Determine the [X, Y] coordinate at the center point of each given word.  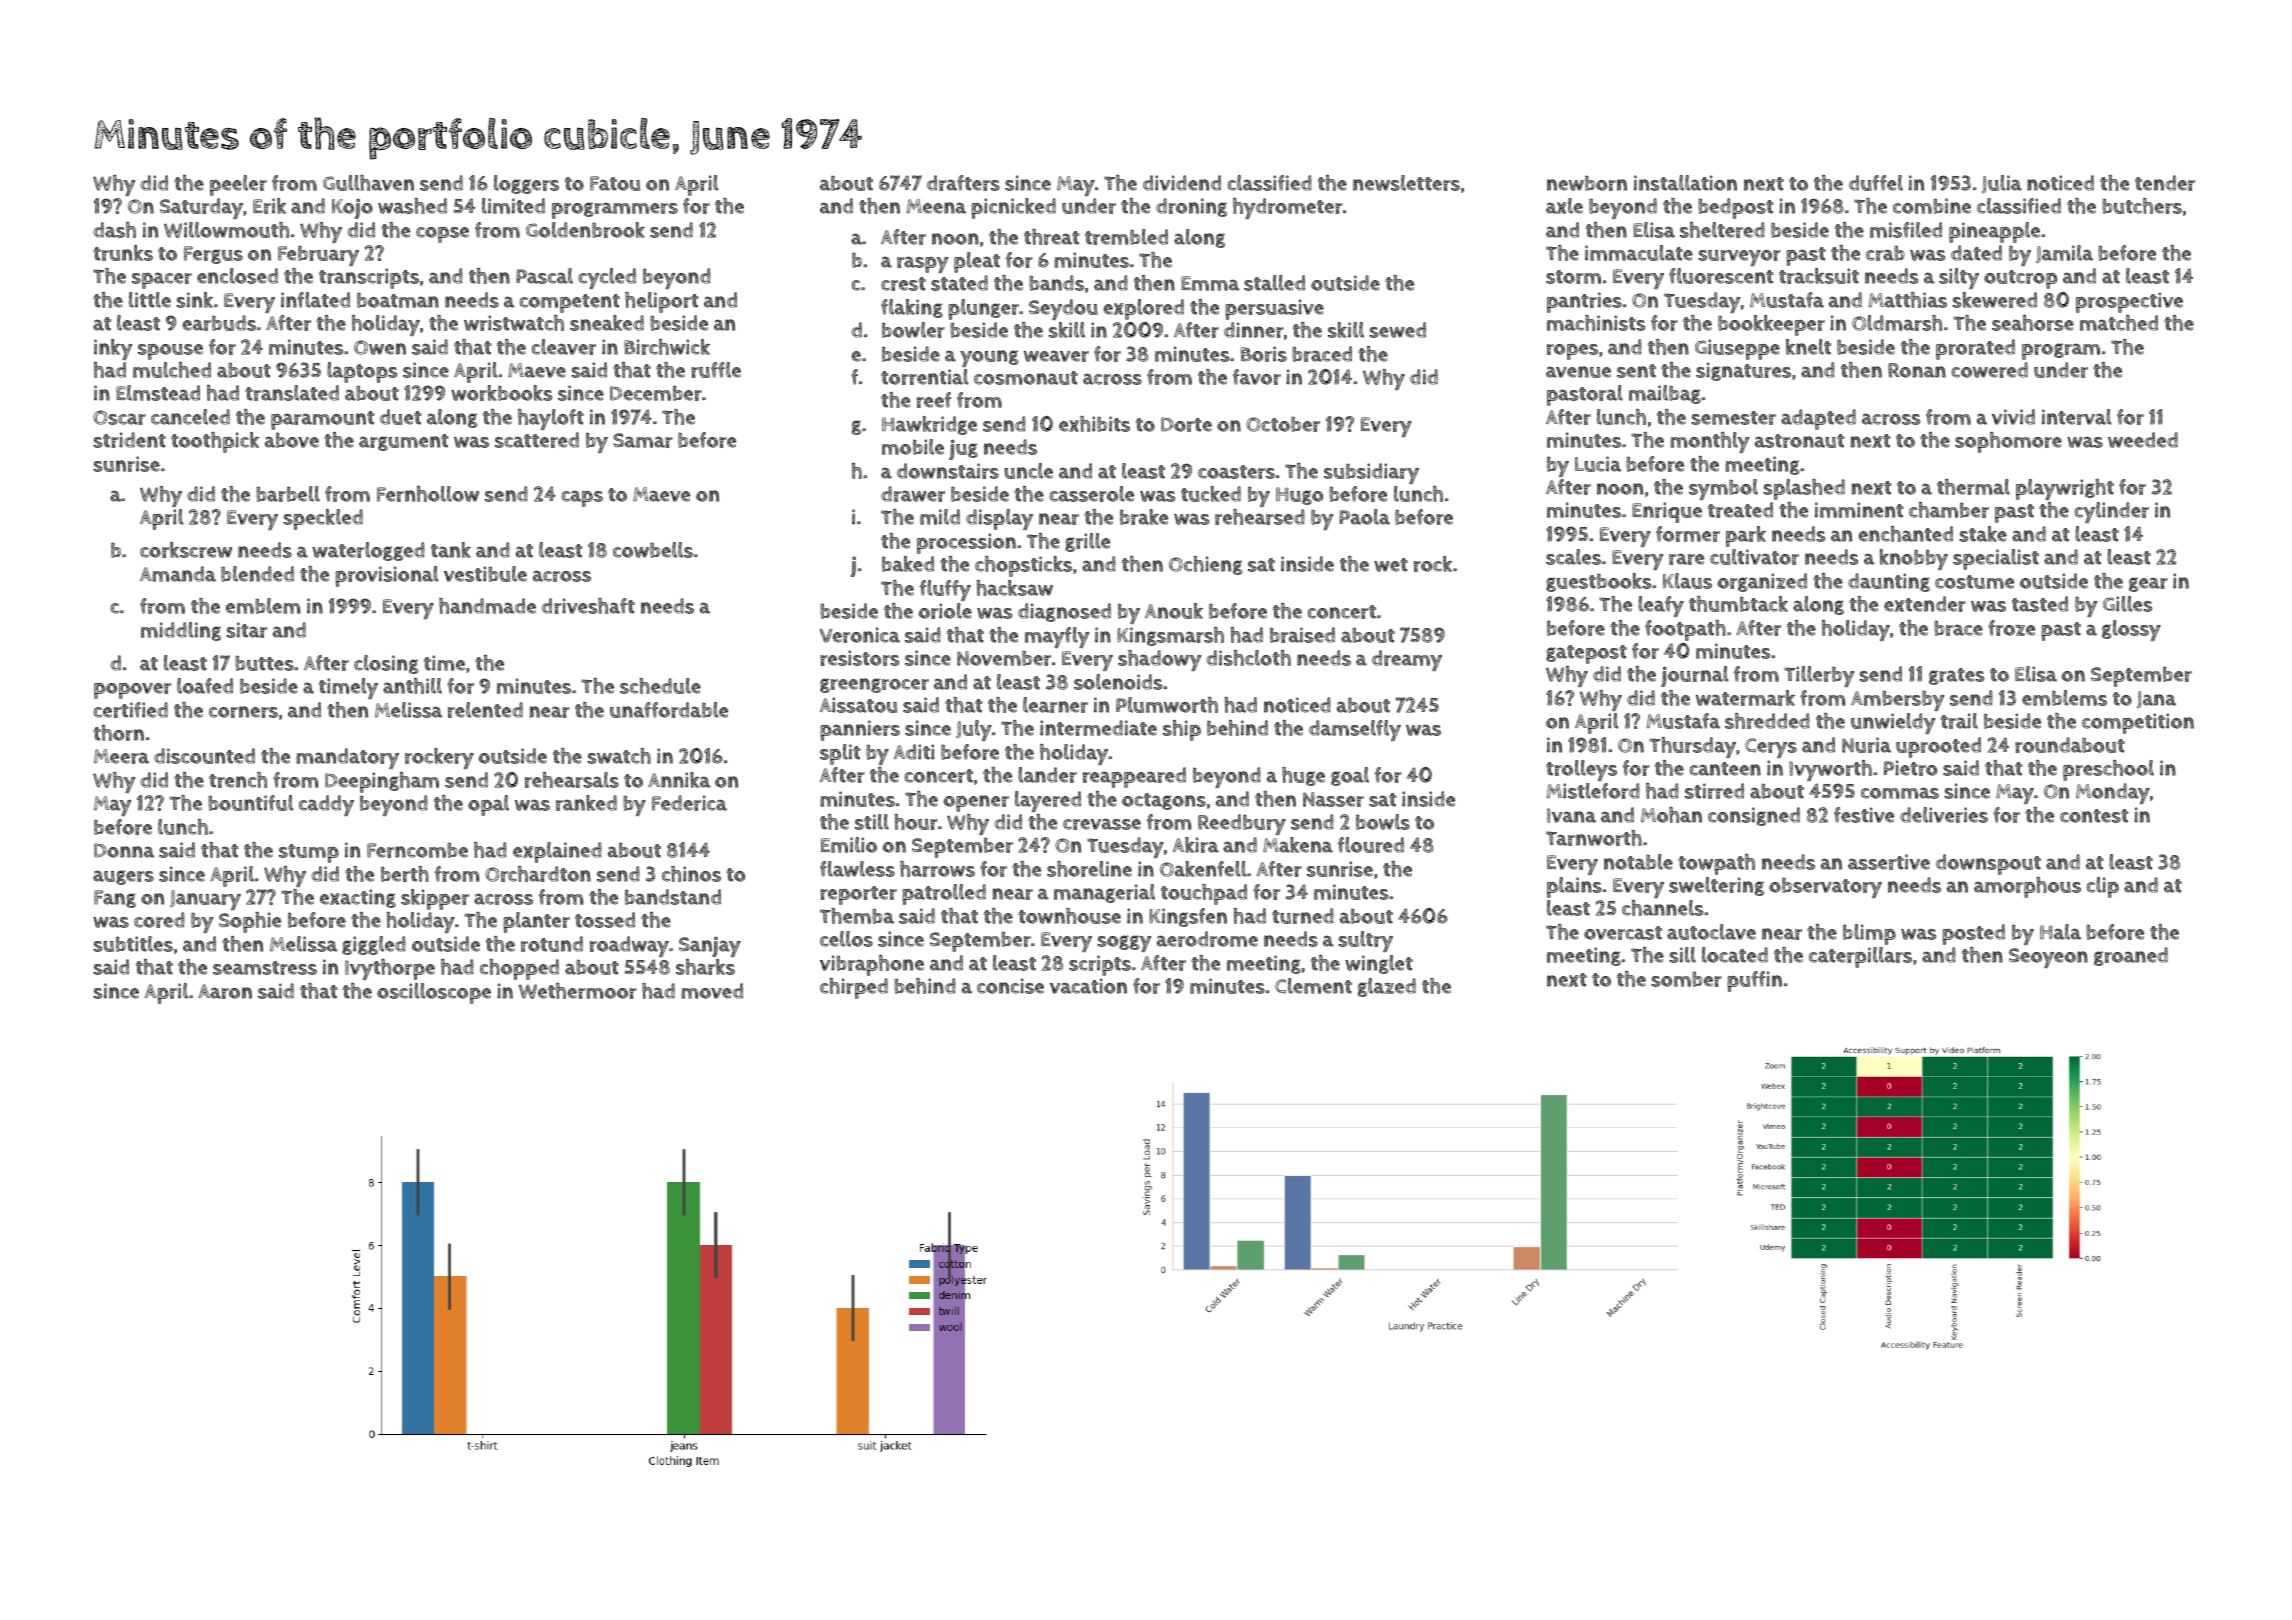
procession [966, 543]
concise [1010, 986]
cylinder [2111, 512]
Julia [2002, 184]
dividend [1182, 183]
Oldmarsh [1897, 323]
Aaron [225, 991]
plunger [983, 309]
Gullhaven [368, 183]
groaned [2131, 956]
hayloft [551, 419]
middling [181, 631]
